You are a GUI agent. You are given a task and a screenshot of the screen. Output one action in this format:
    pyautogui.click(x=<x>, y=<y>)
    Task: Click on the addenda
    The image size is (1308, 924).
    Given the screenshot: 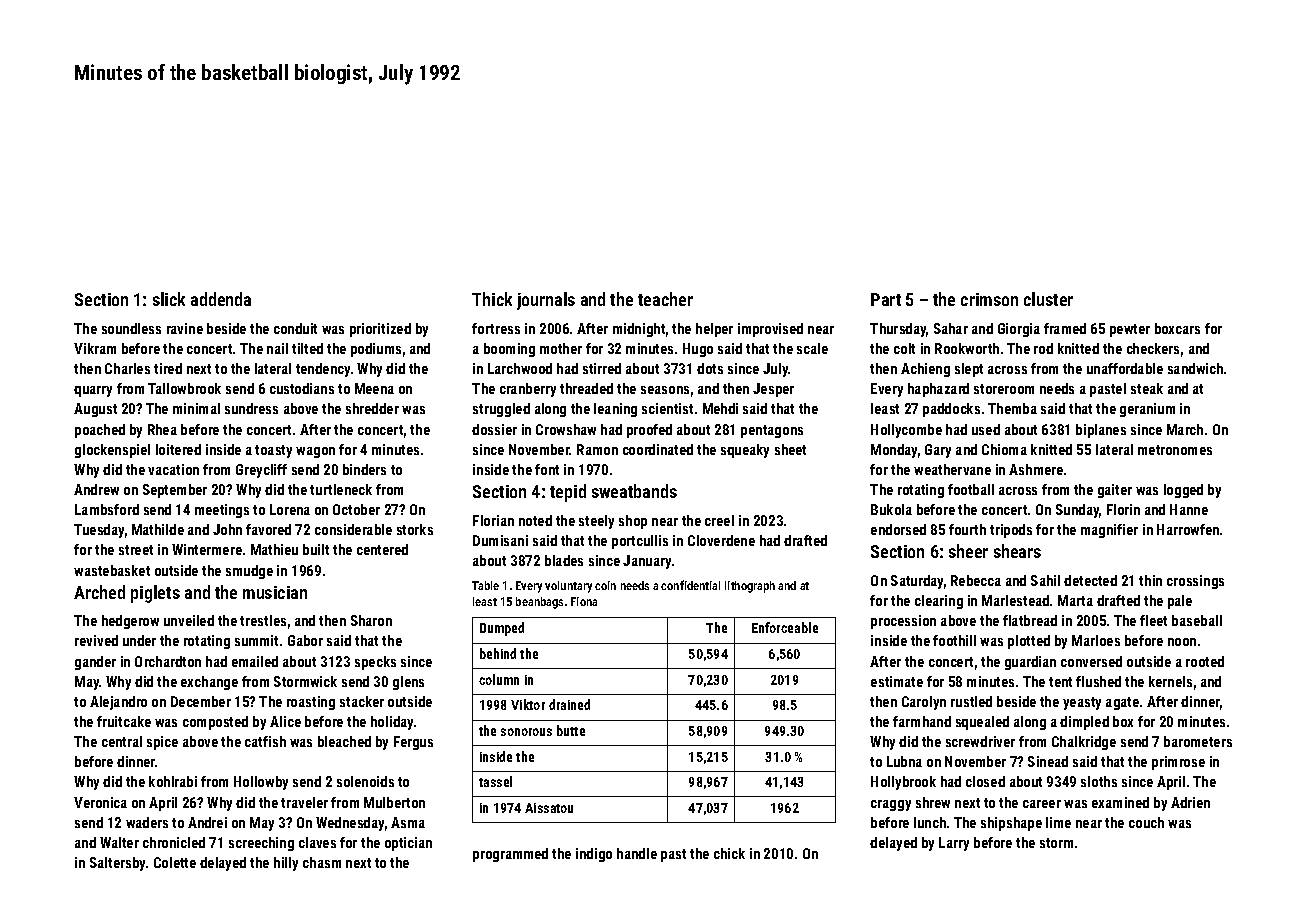 What is the action you would take?
    pyautogui.click(x=221, y=299)
